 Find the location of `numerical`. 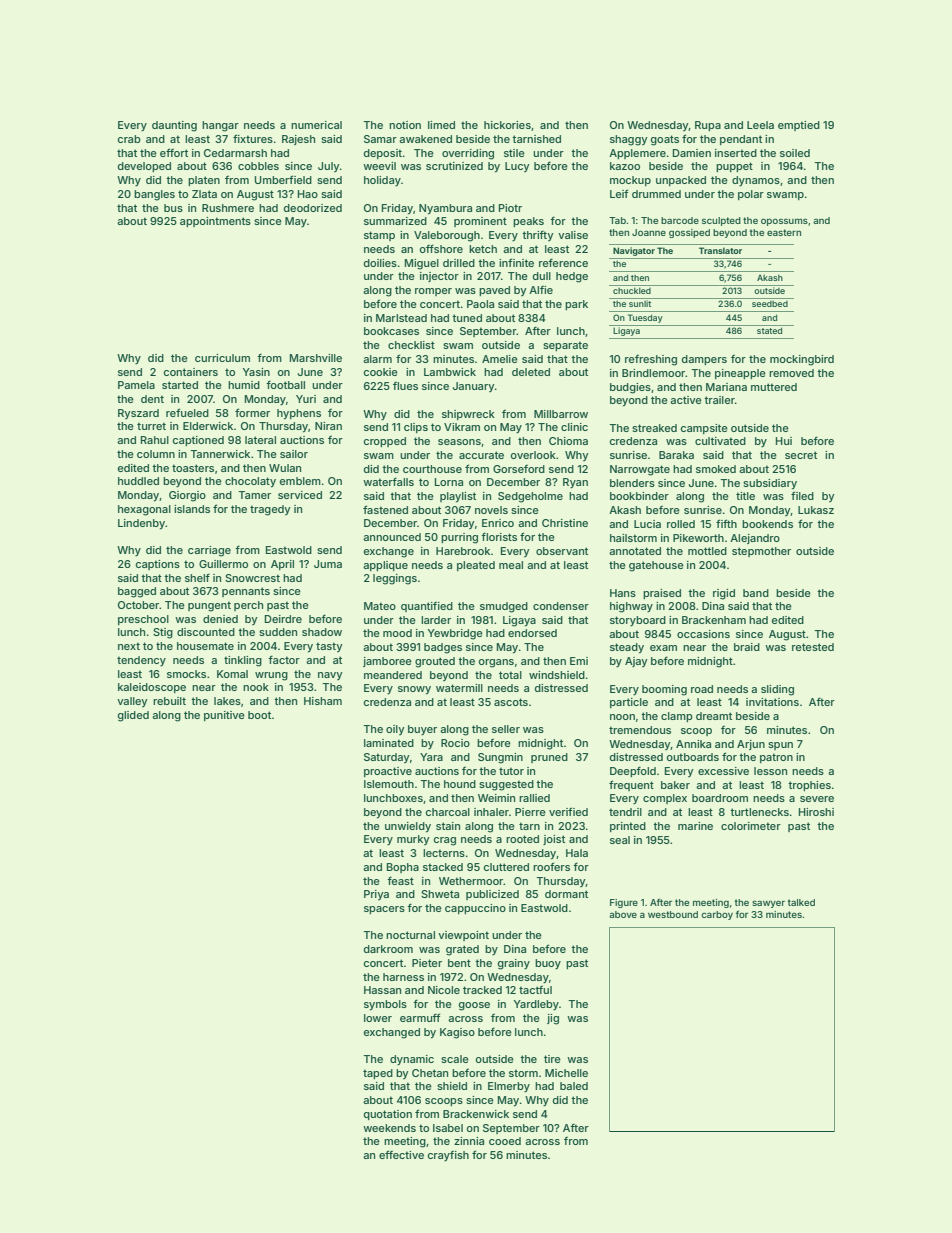

numerical is located at coordinates (316, 125).
